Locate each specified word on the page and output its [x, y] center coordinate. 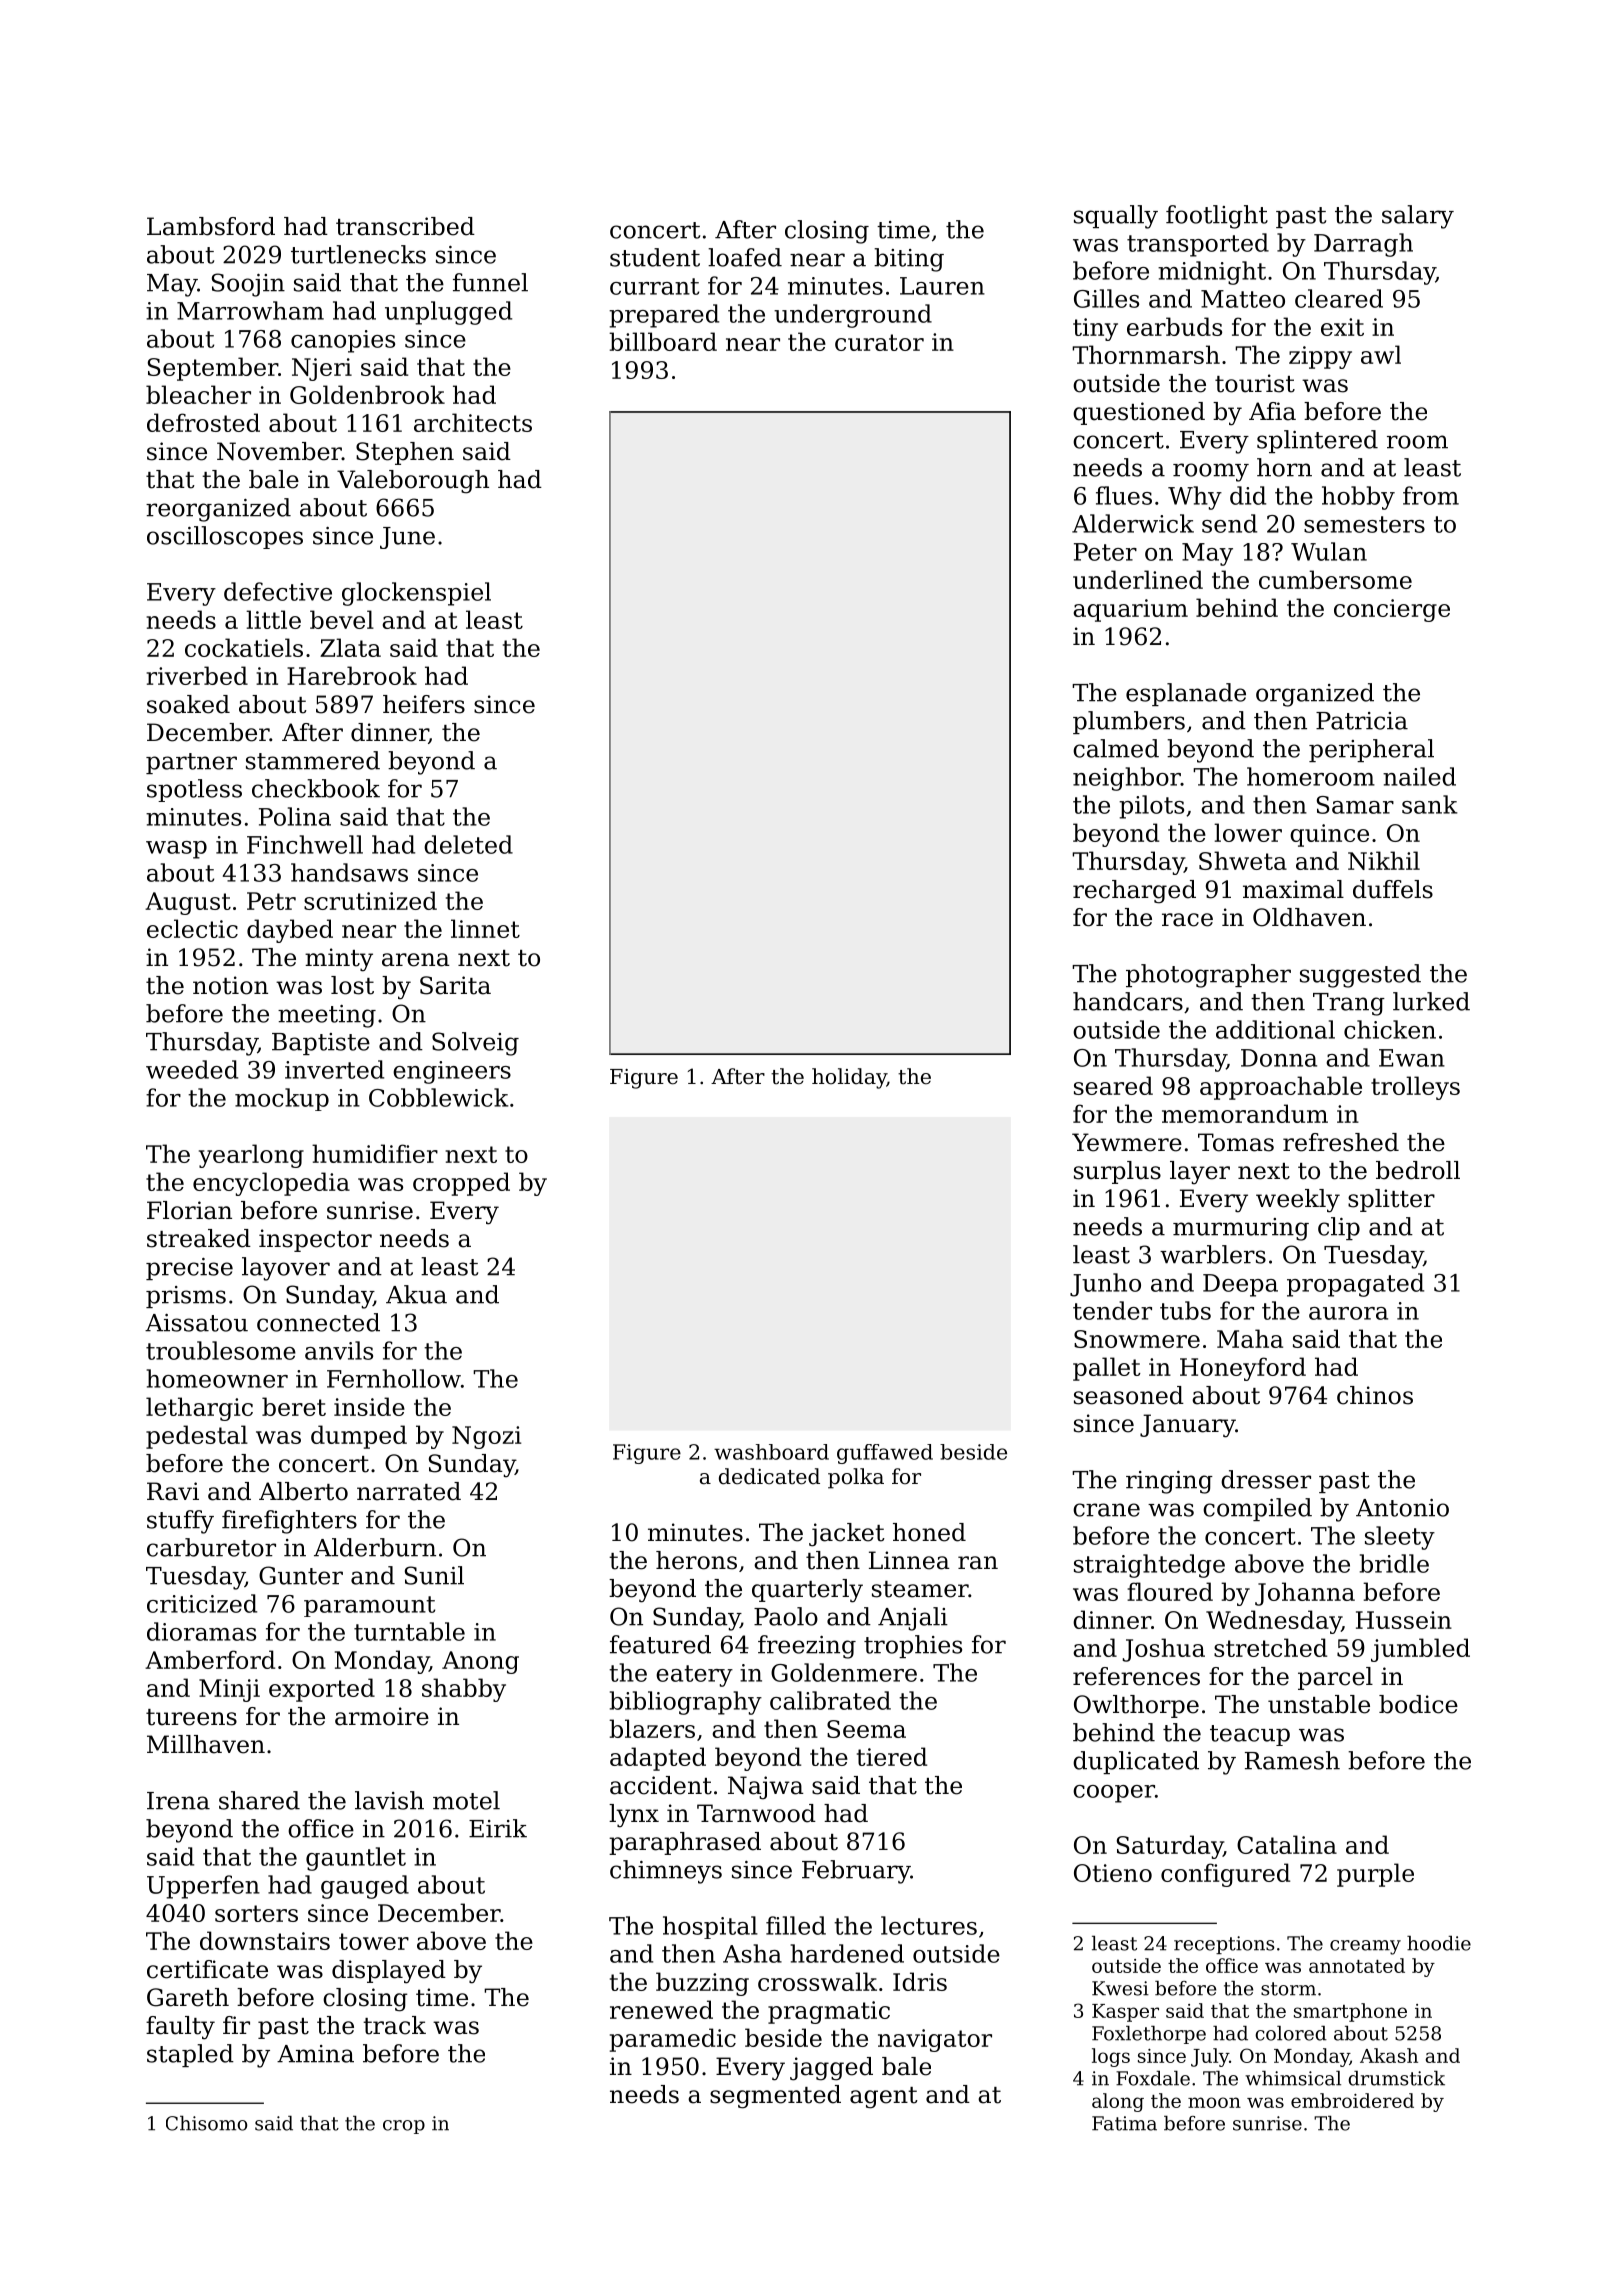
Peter [1105, 552]
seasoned [1129, 1395]
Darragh [1363, 245]
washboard [771, 1452]
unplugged [448, 313]
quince [1329, 835]
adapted [658, 1759]
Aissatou [196, 1323]
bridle [1394, 1563]
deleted [468, 844]
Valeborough [413, 482]
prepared [664, 316]
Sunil [434, 1575]
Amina [315, 2054]
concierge [1392, 610]
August [188, 903]
